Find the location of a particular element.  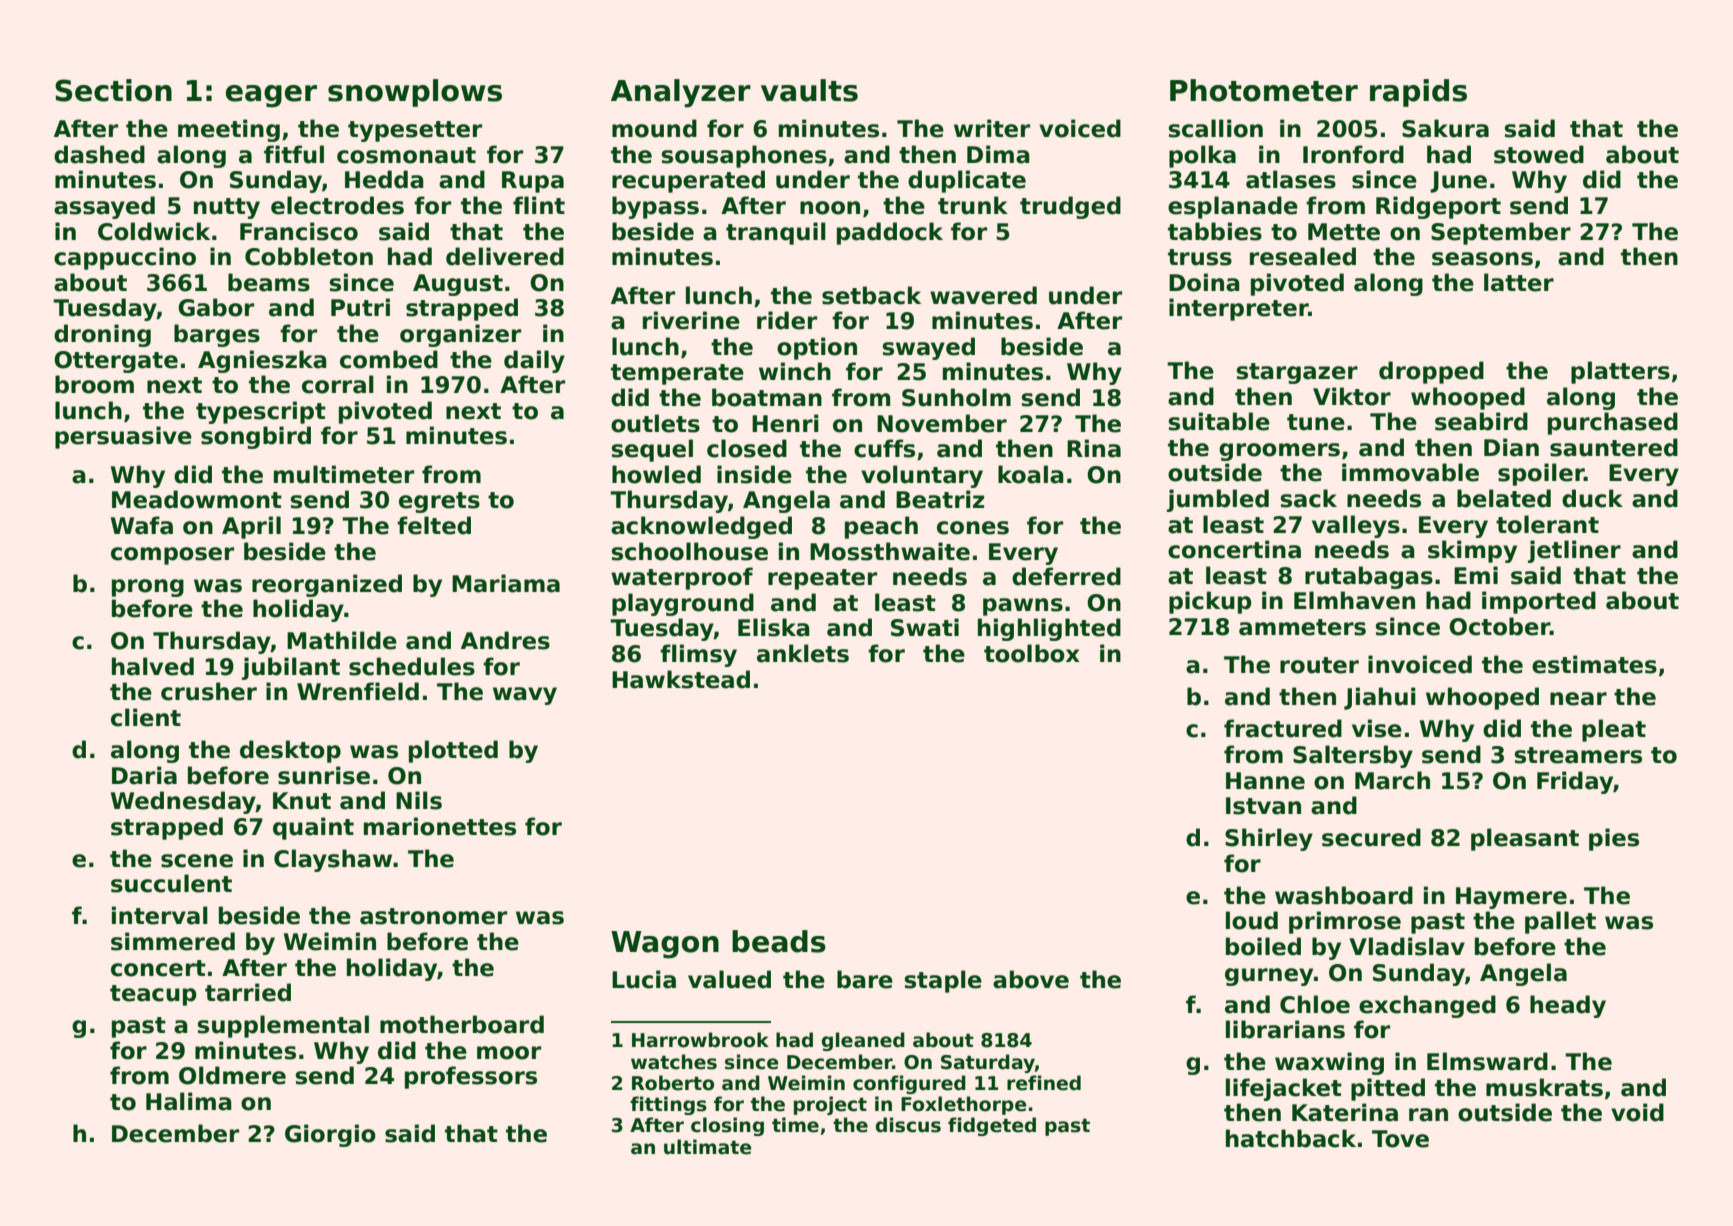

snowplows is located at coordinates (415, 93).
